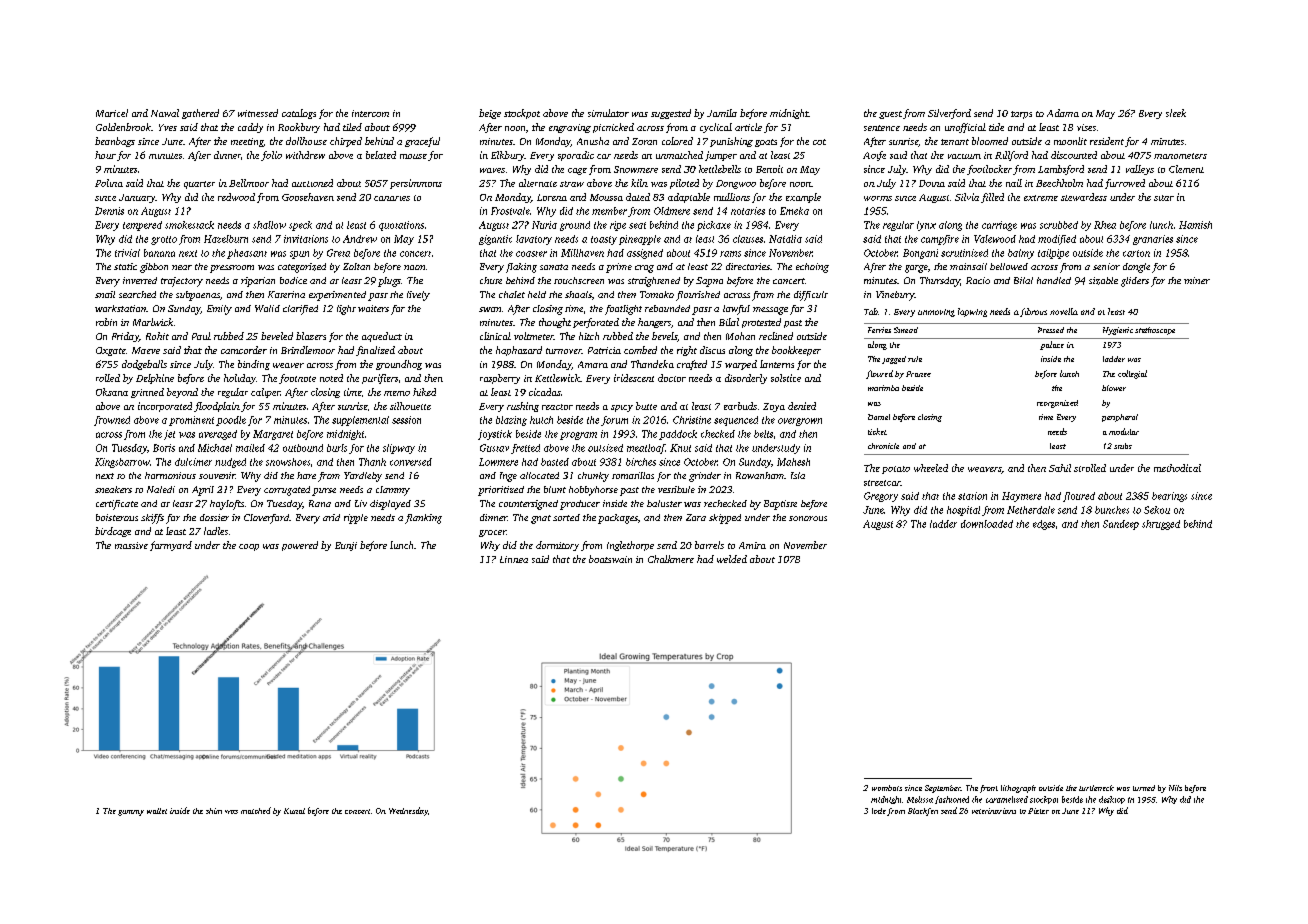 This screenshot has width=1308, height=924. What do you see at coordinates (1021, 497) in the screenshot?
I see `Haymere` at bounding box center [1021, 497].
